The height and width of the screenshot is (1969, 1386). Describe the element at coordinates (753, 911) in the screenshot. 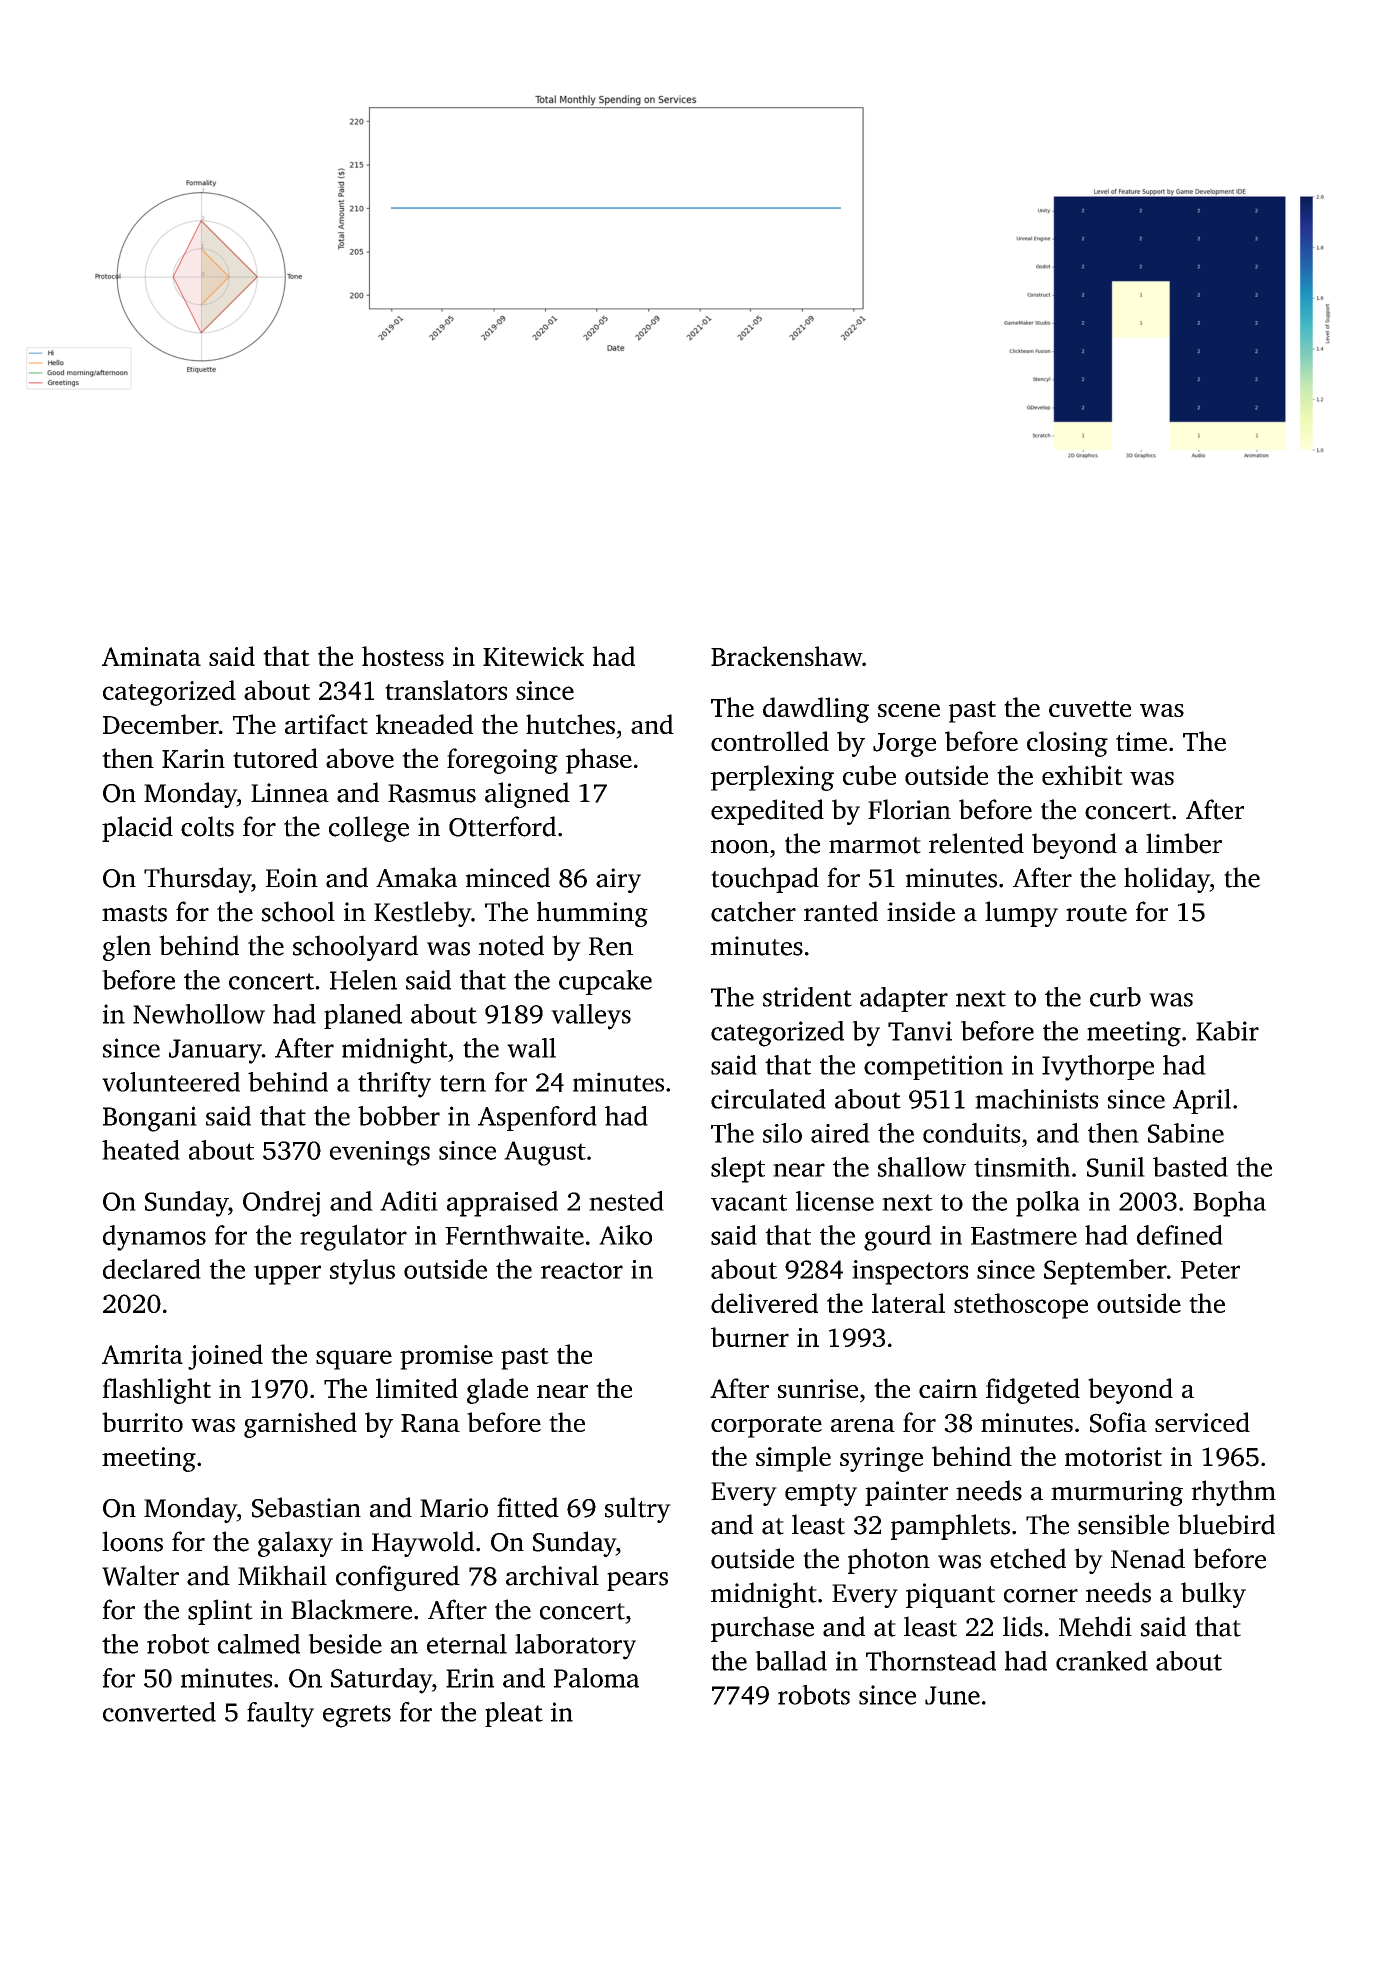

I see `catcher` at that location.
